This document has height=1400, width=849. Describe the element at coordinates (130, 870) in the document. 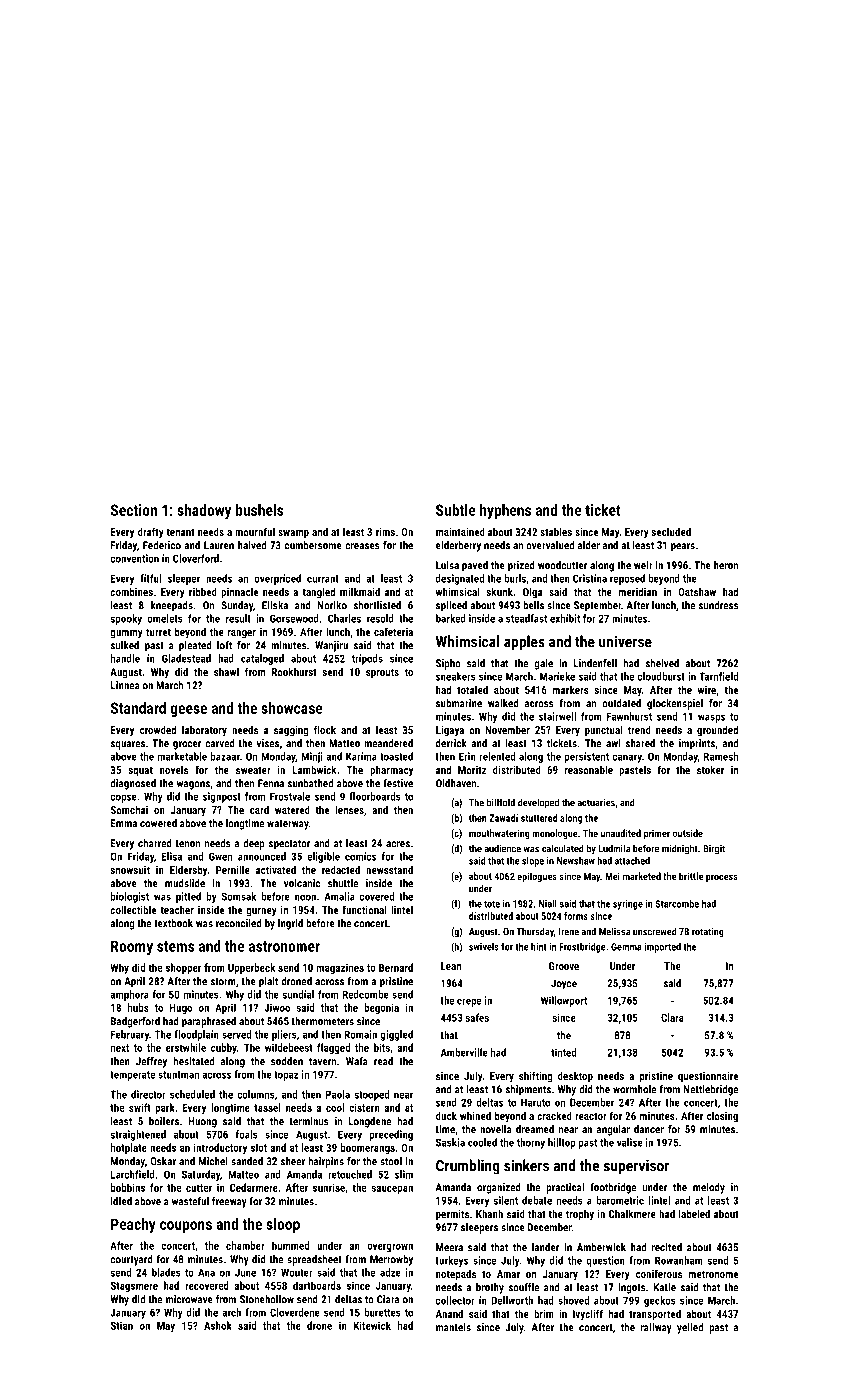

I see `snowsuit` at that location.
